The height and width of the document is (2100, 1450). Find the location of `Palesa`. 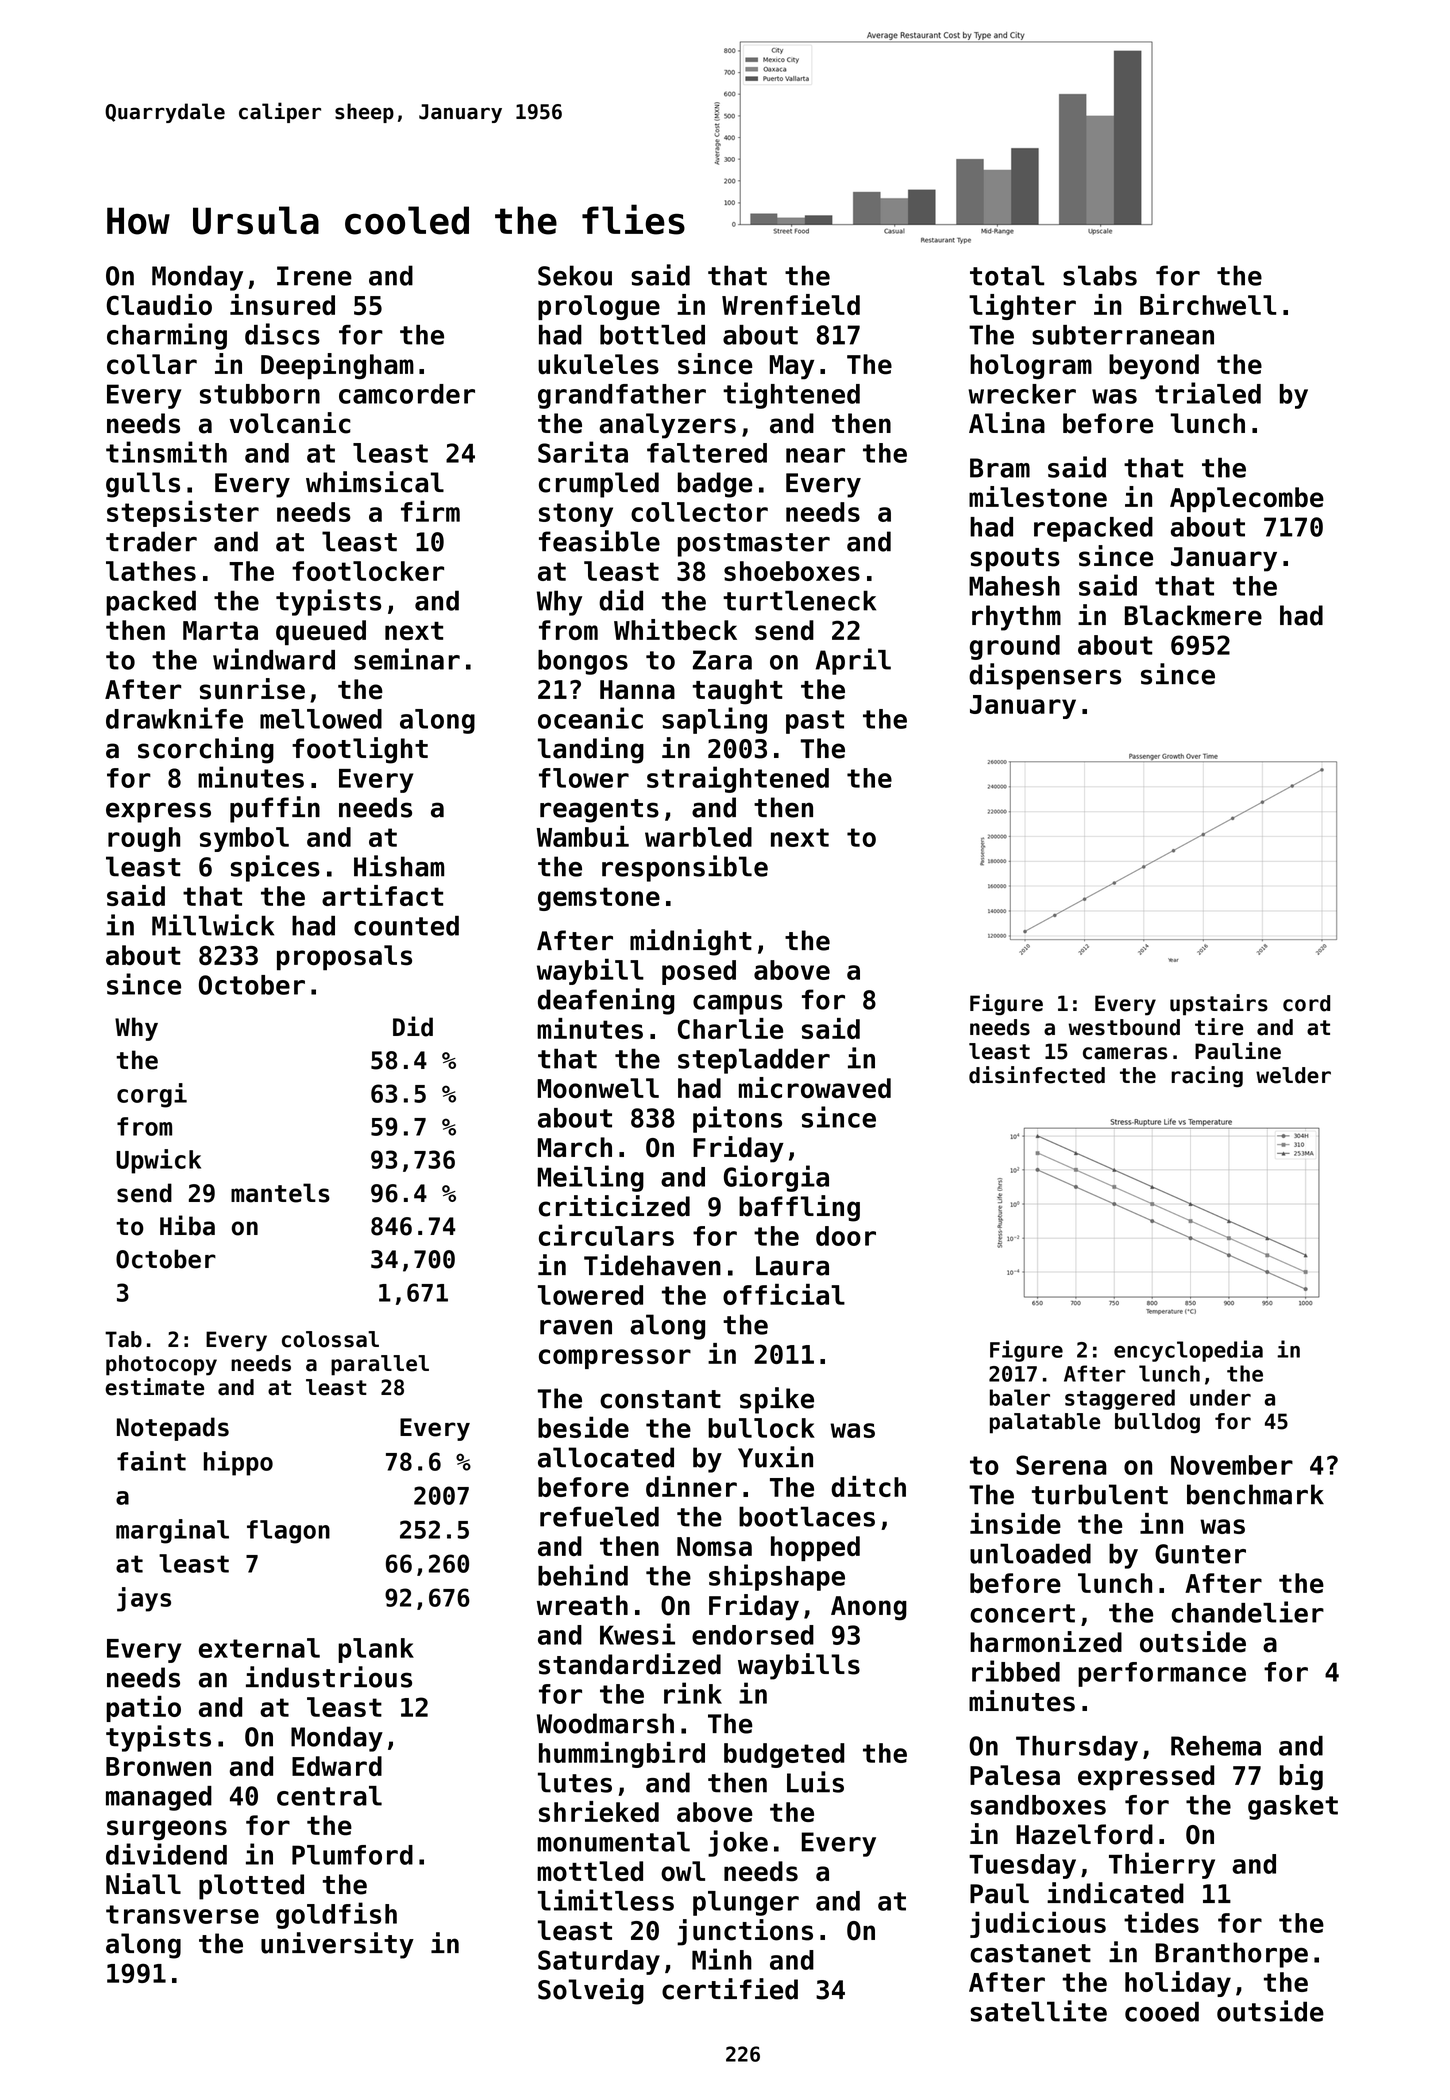

Palesa is located at coordinates (1015, 1775).
